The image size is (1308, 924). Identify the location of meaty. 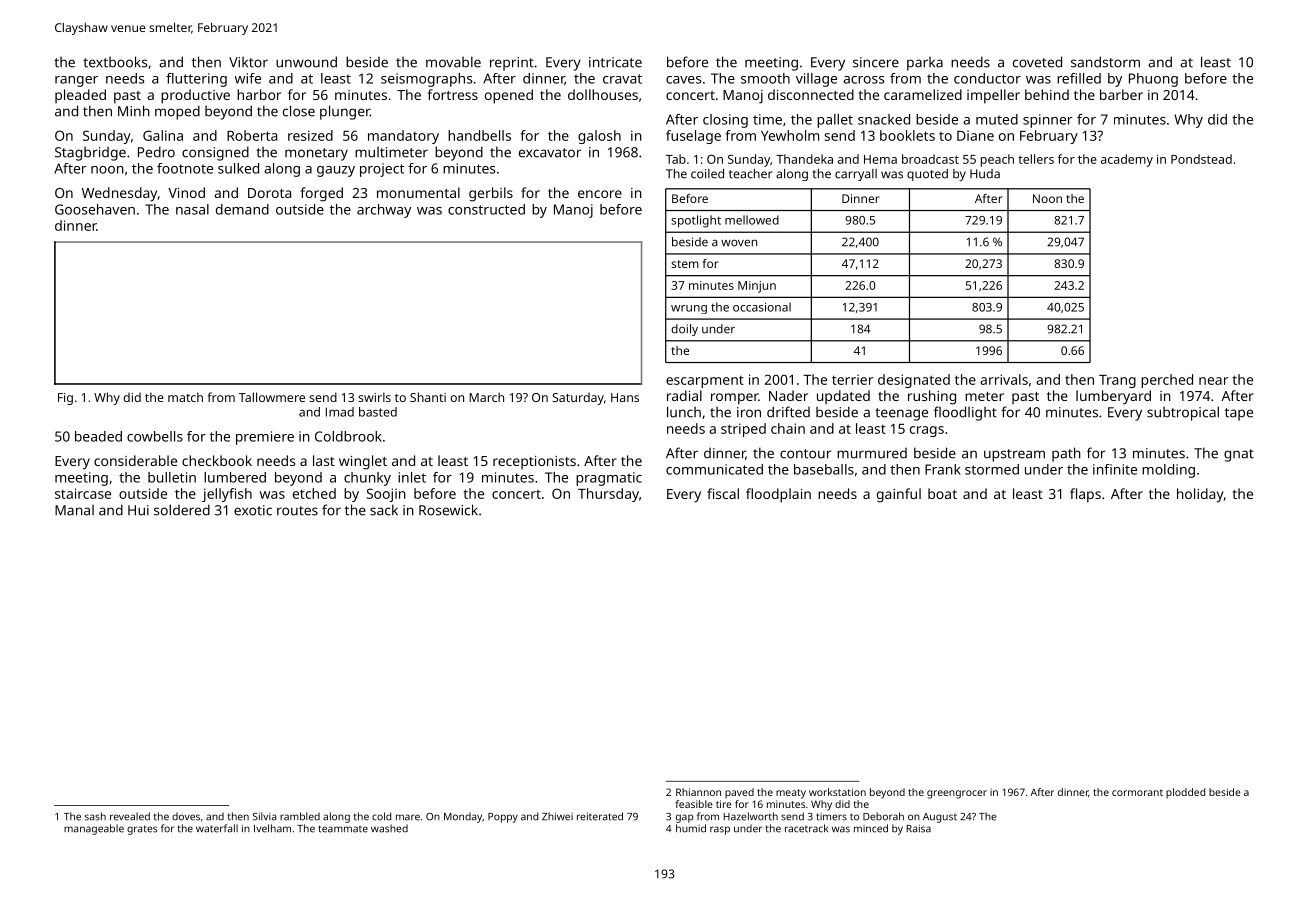
(791, 794).
